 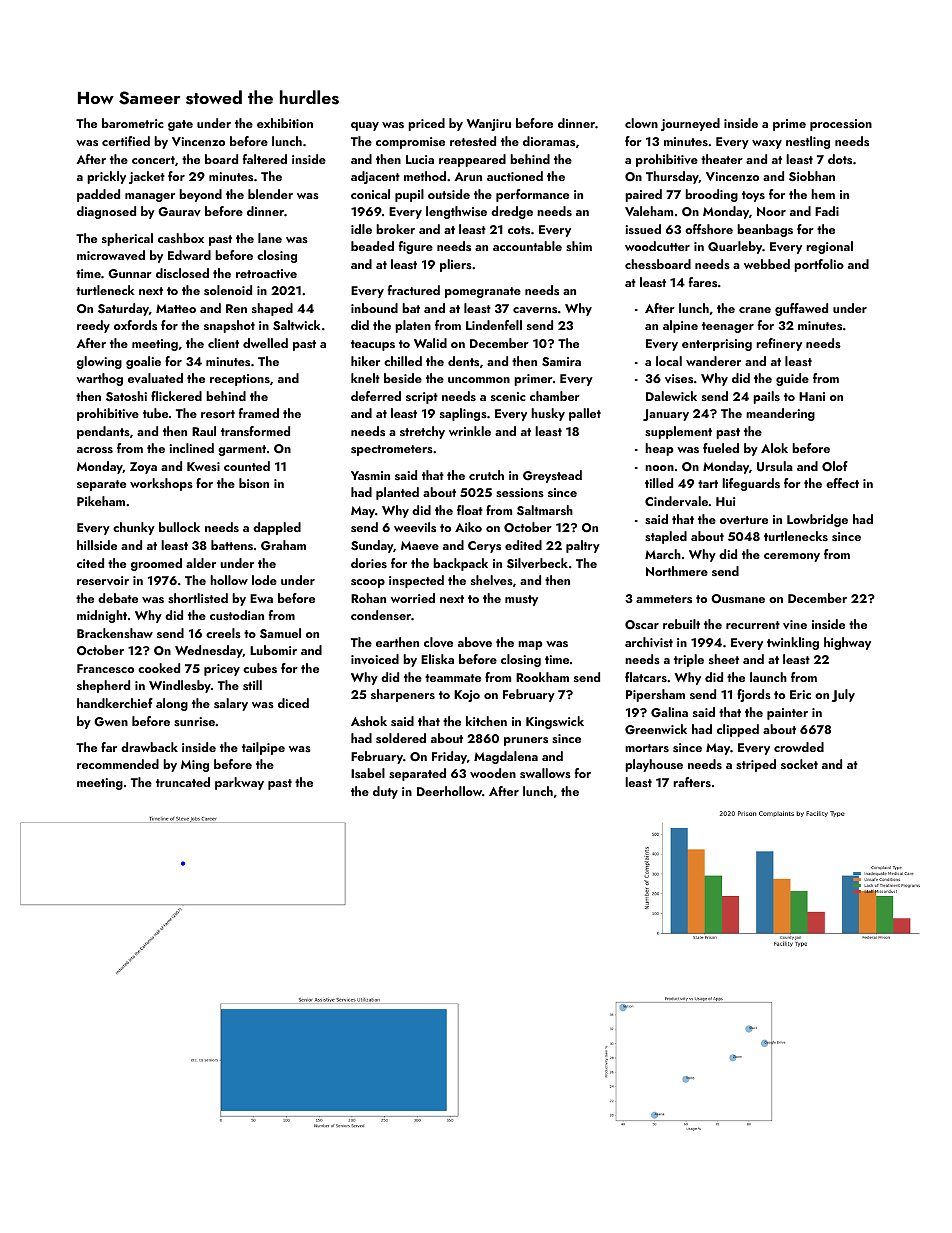 What do you see at coordinates (183, 782) in the screenshot?
I see `truncated` at bounding box center [183, 782].
